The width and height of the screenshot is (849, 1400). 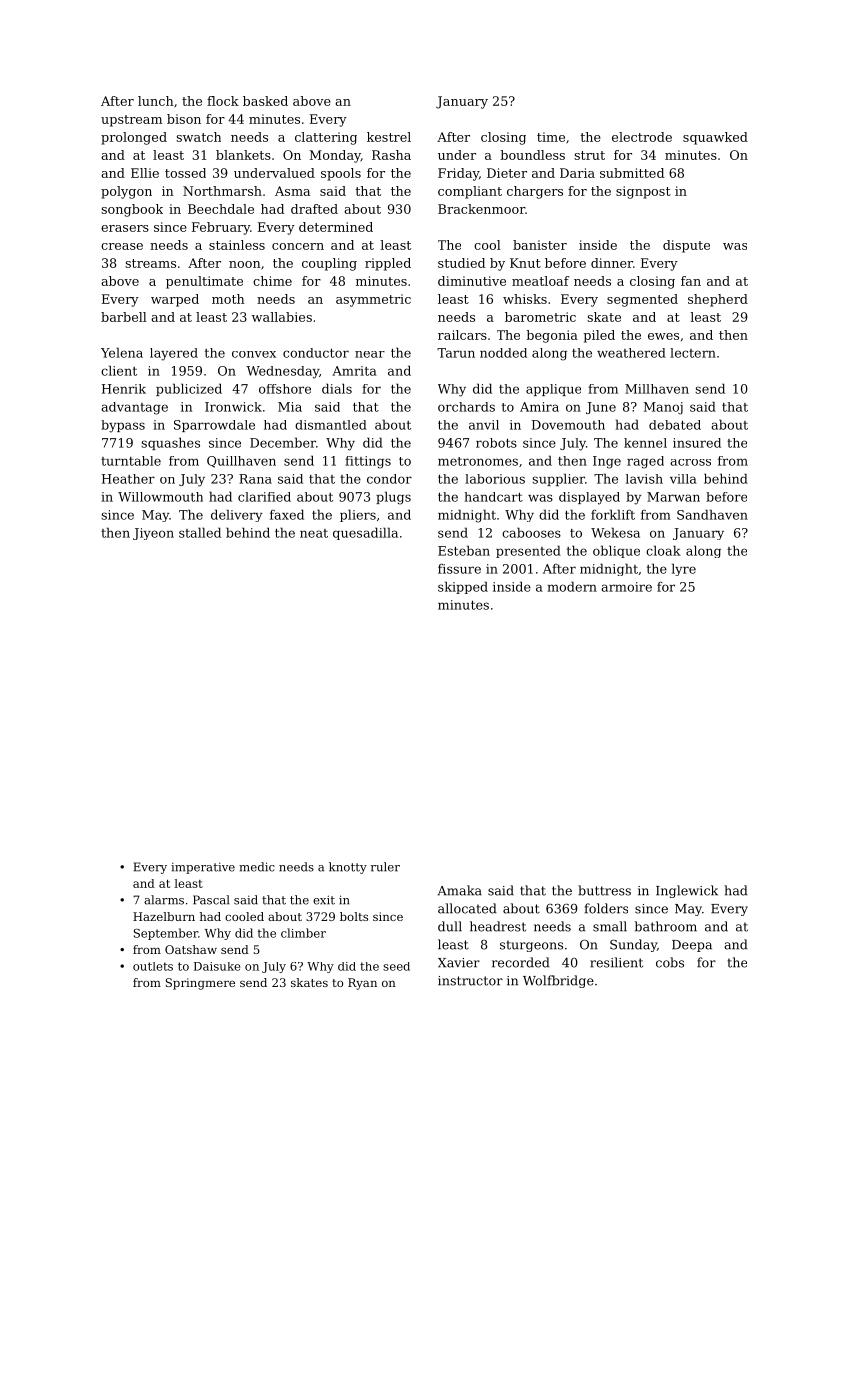 I want to click on Wekesa, so click(x=615, y=532).
